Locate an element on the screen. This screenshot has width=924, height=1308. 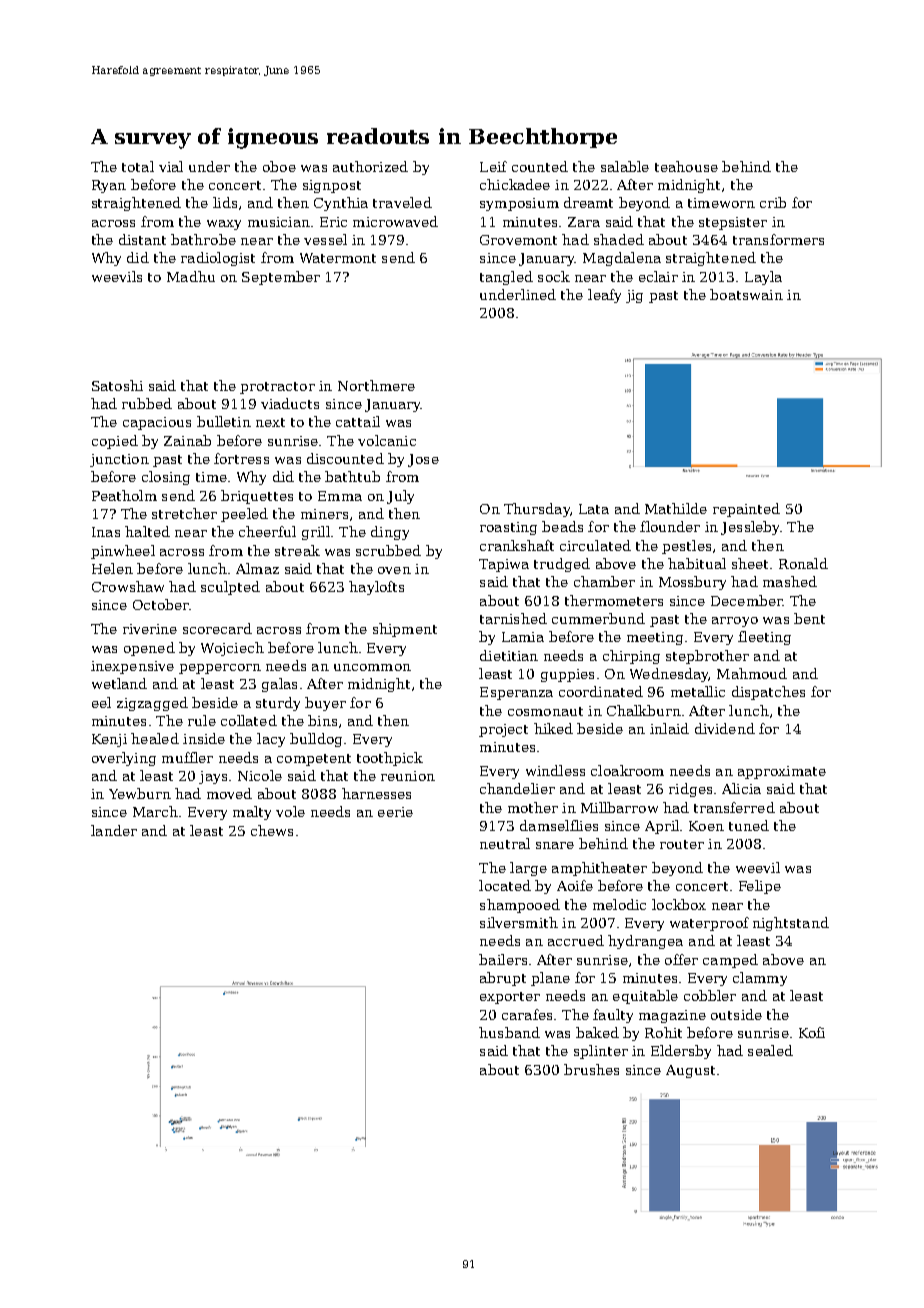
junction is located at coordinates (119, 460).
